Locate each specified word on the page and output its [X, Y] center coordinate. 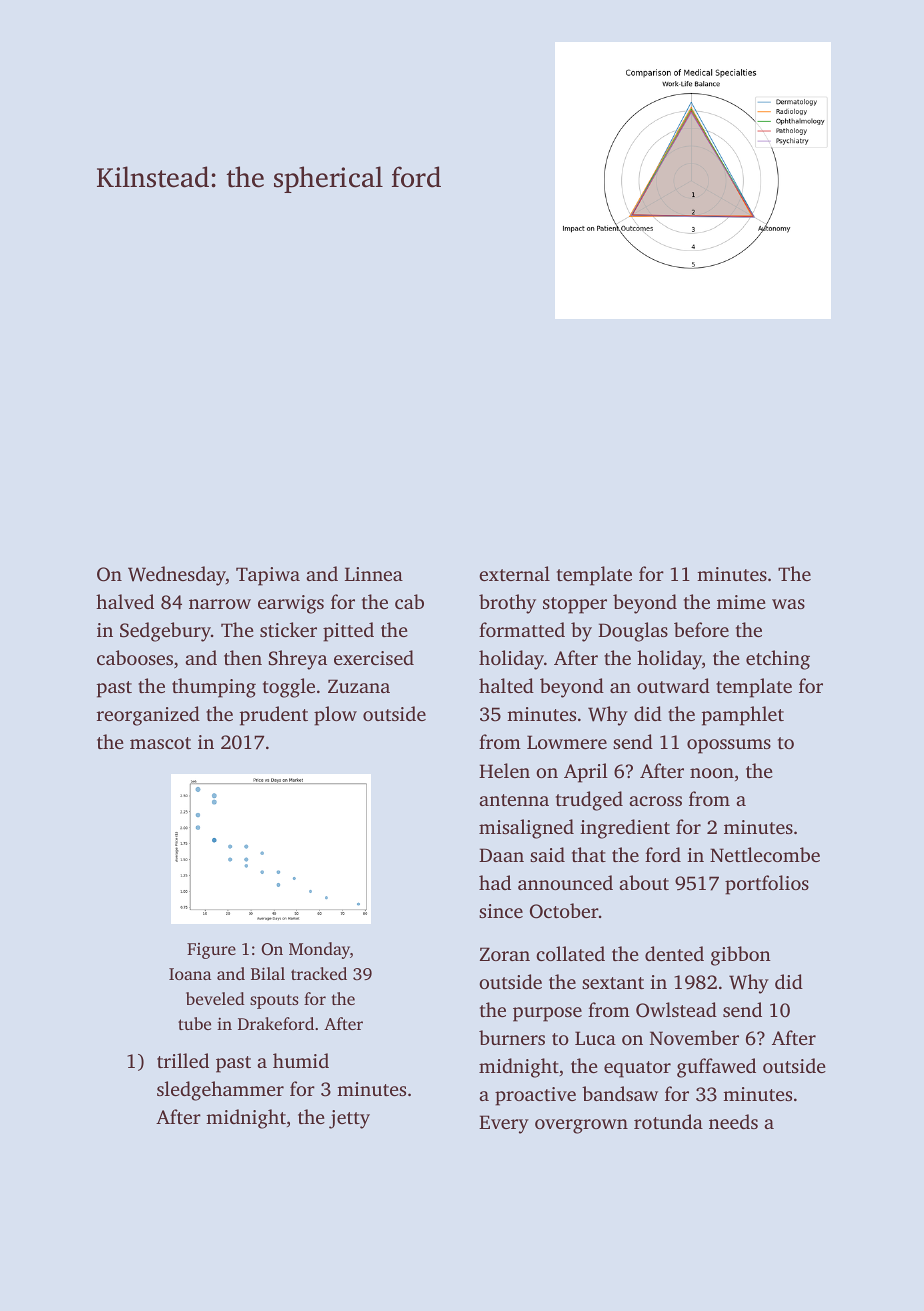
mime [741, 602]
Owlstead [676, 1010]
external [514, 573]
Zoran [505, 954]
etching [778, 660]
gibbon [741, 956]
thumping [214, 688]
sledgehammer [220, 1091]
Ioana [190, 974]
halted [506, 685]
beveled [215, 998]
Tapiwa [268, 576]
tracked [319, 973]
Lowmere [567, 742]
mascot [160, 743]
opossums [729, 746]
